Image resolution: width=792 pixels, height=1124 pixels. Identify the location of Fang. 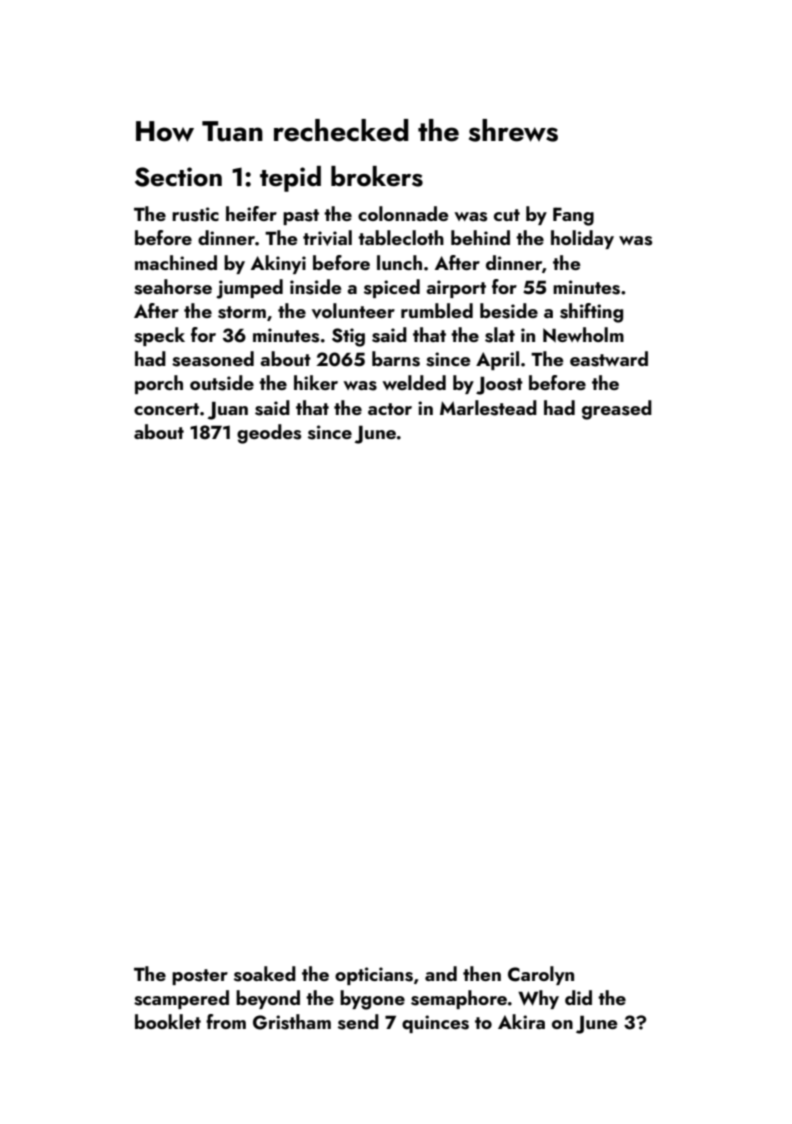
(573, 216).
